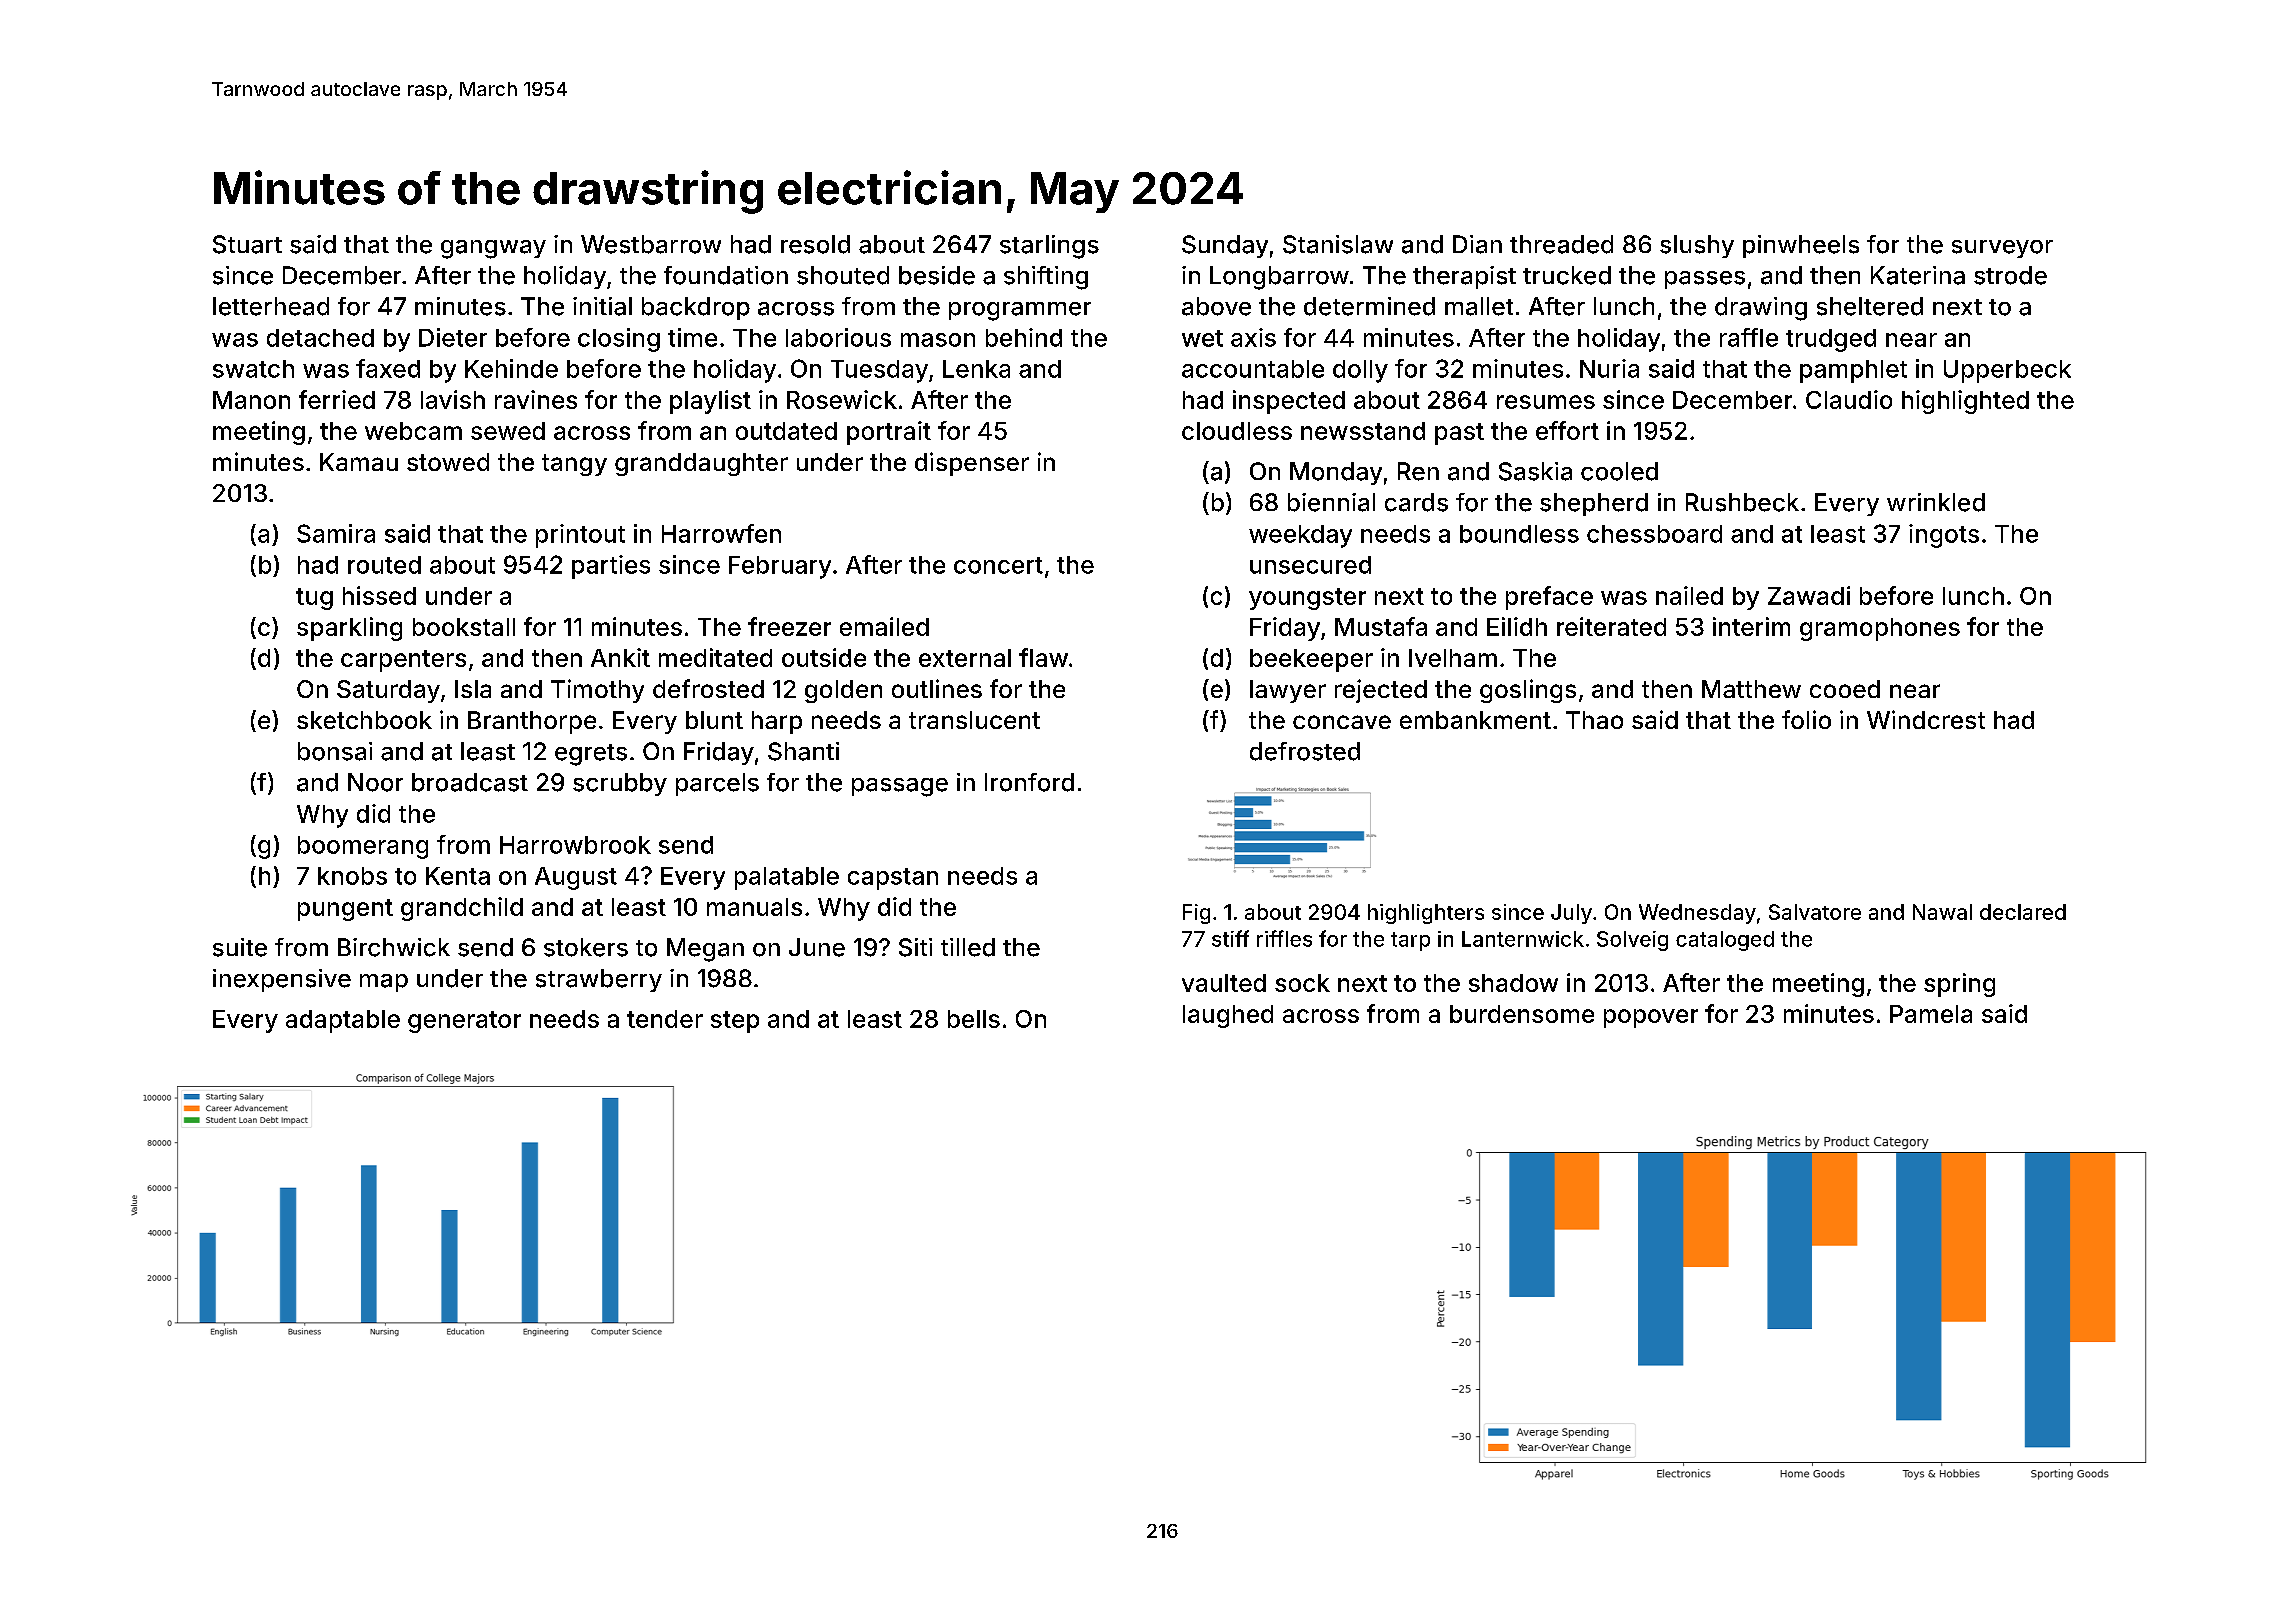  I want to click on laughed, so click(1228, 1016).
